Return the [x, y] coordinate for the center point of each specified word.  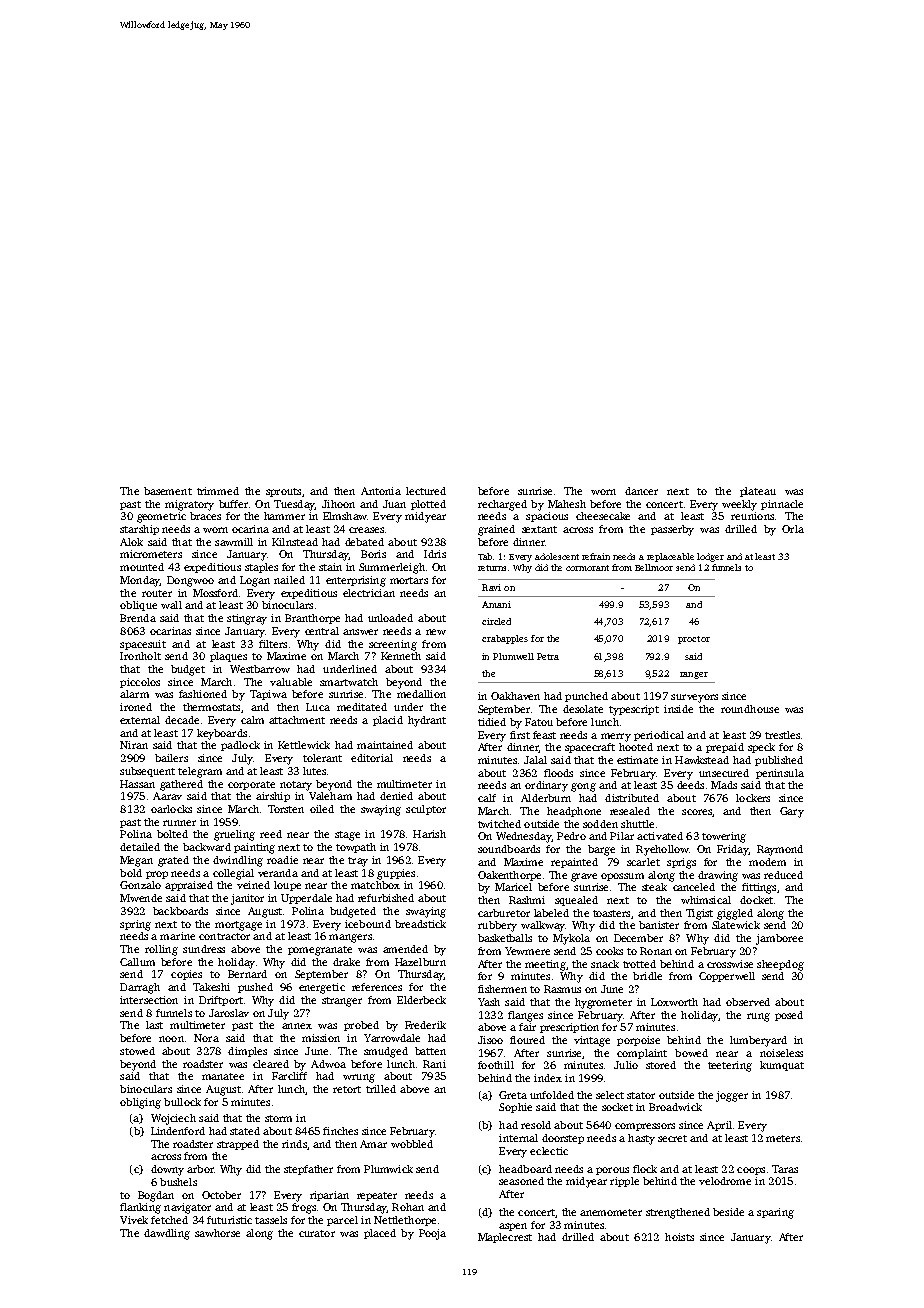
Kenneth [401, 656]
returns [492, 568]
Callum [137, 962]
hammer [284, 516]
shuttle [637, 824]
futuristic [229, 1220]
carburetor [504, 913]
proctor [694, 640]
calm [252, 720]
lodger [710, 557]
